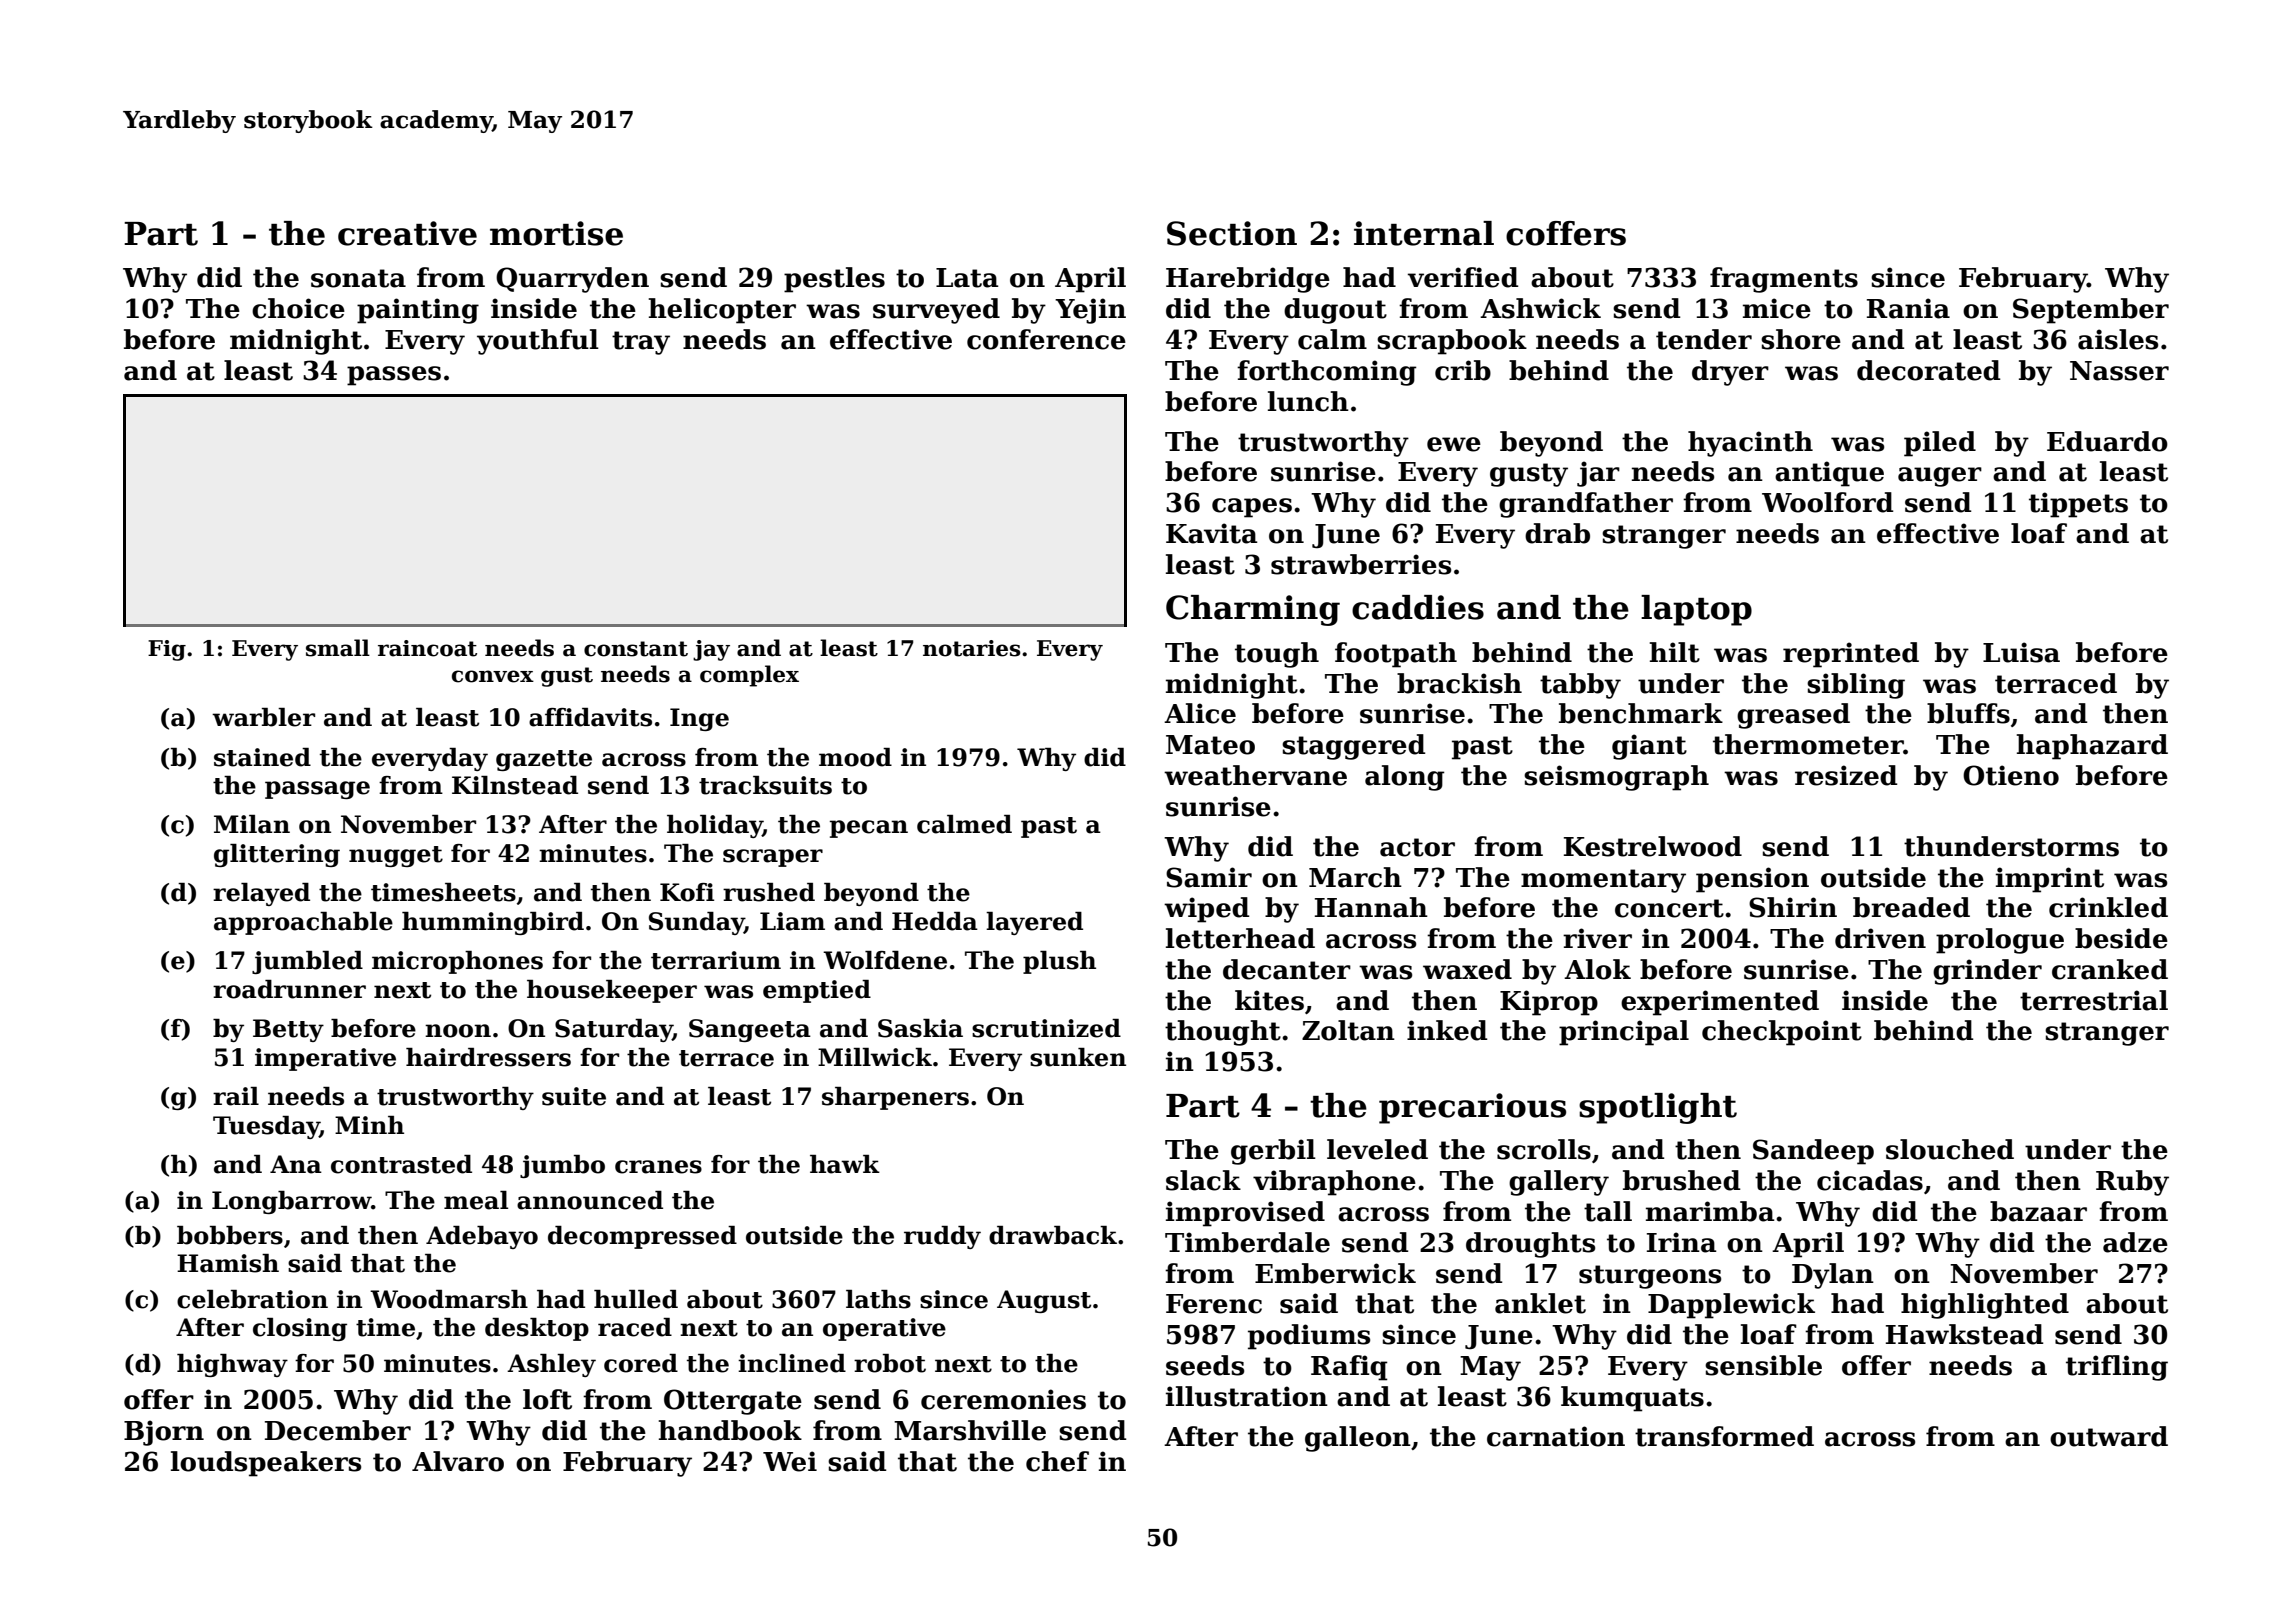 This screenshot has width=2292, height=1620. Describe the element at coordinates (556, 233) in the screenshot. I see `mortise` at that location.
